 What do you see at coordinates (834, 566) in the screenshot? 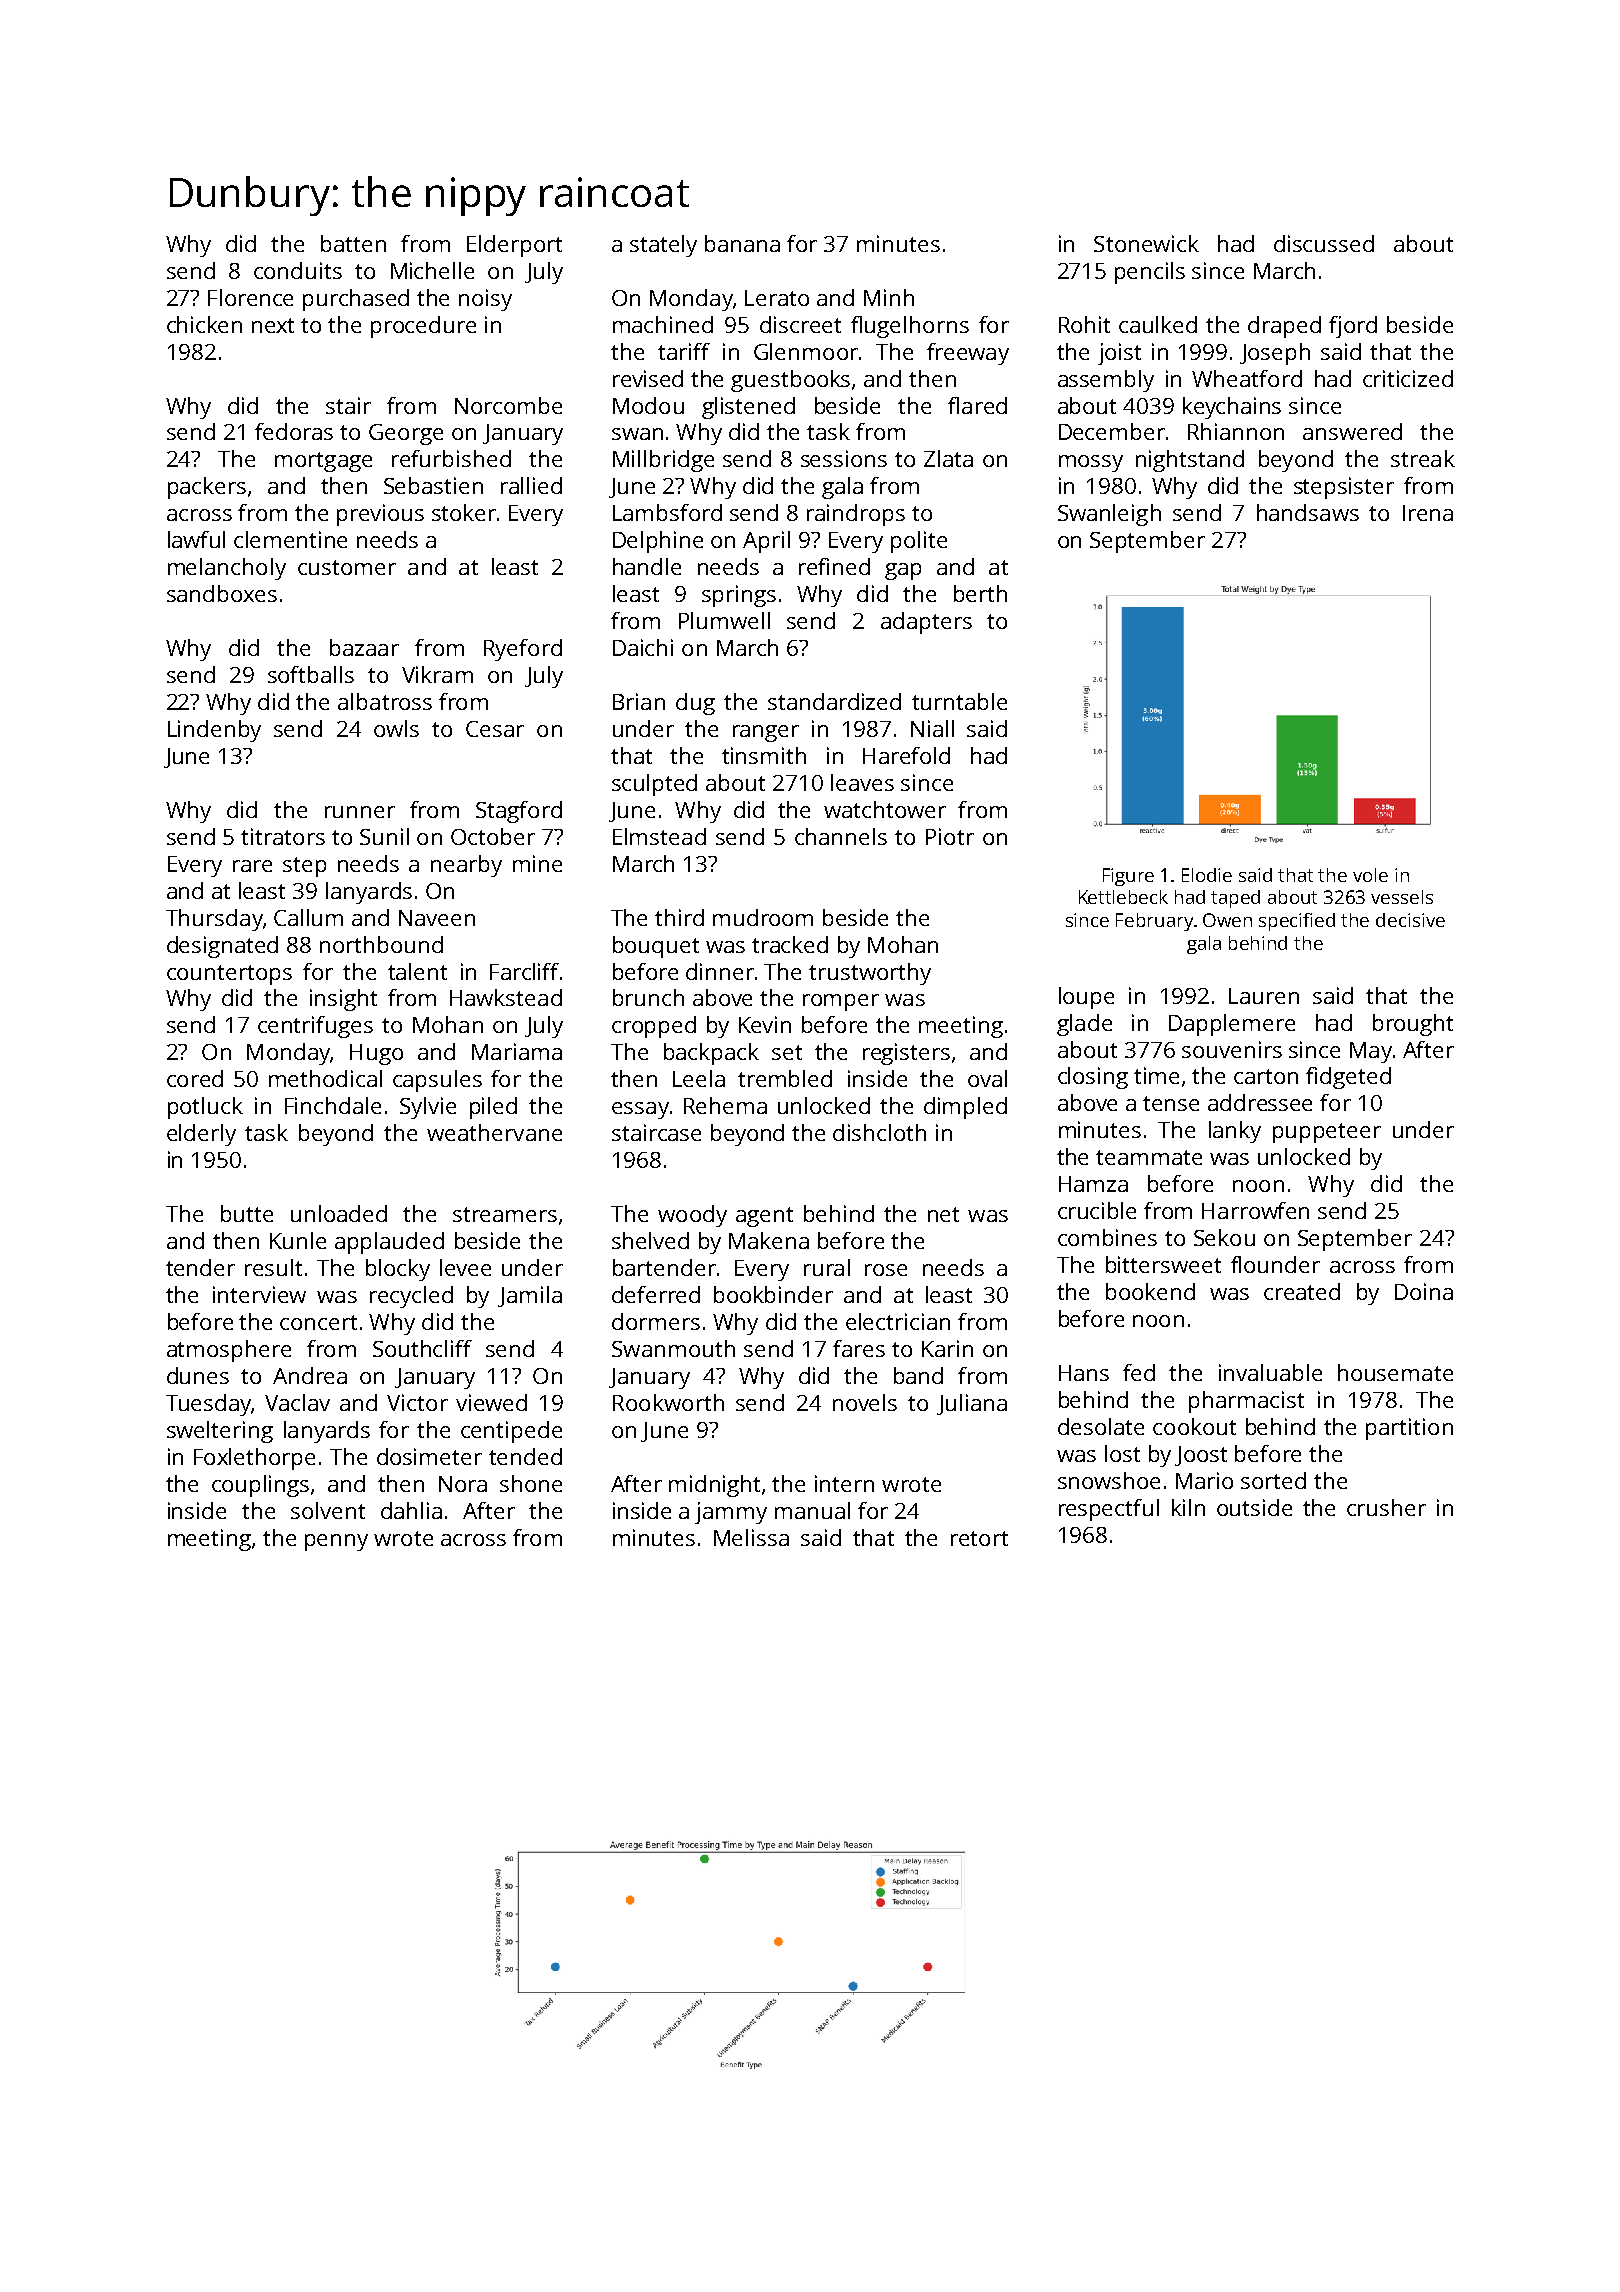
I see `refined` at bounding box center [834, 566].
